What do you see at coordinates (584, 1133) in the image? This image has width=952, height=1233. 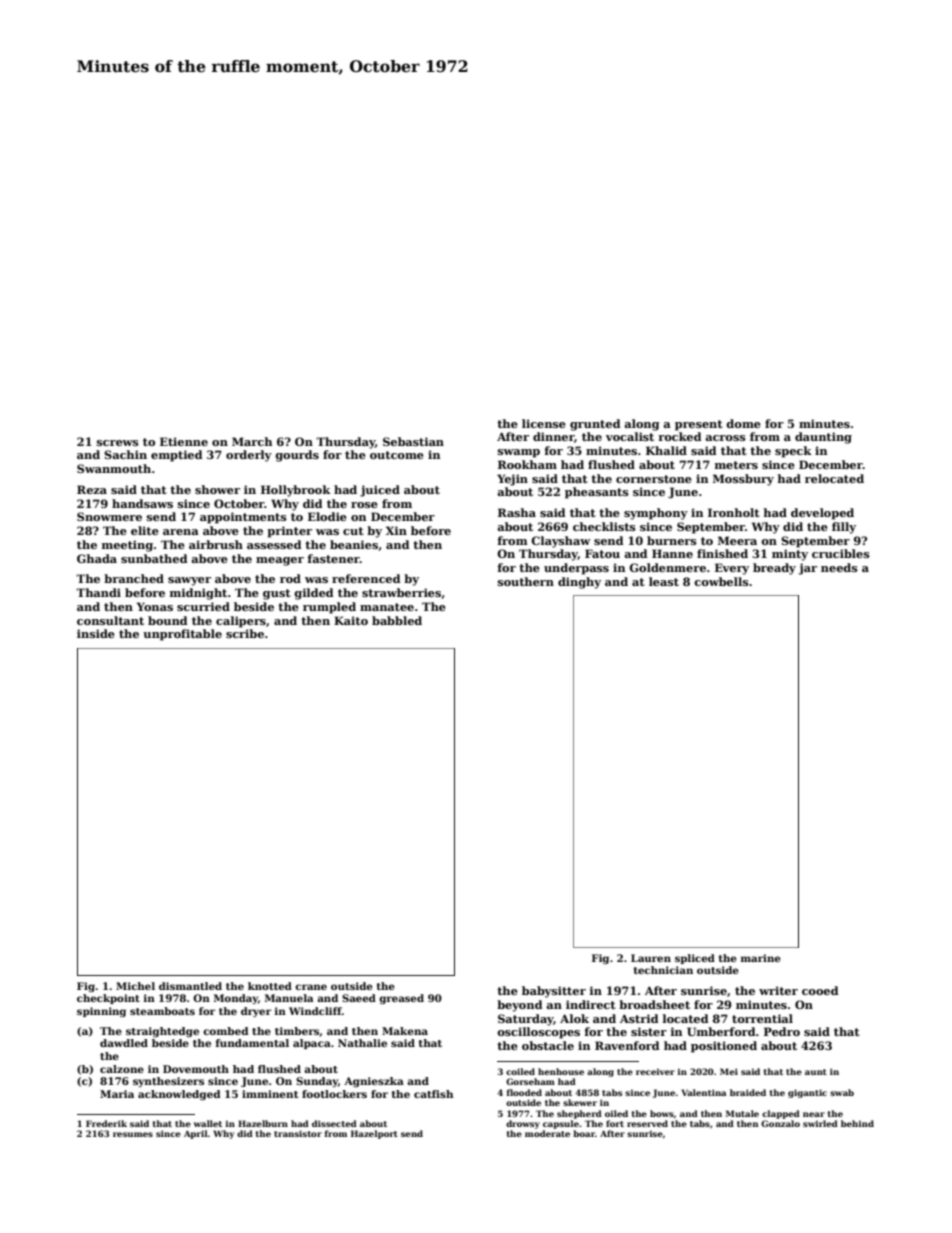 I see `boar` at bounding box center [584, 1133].
